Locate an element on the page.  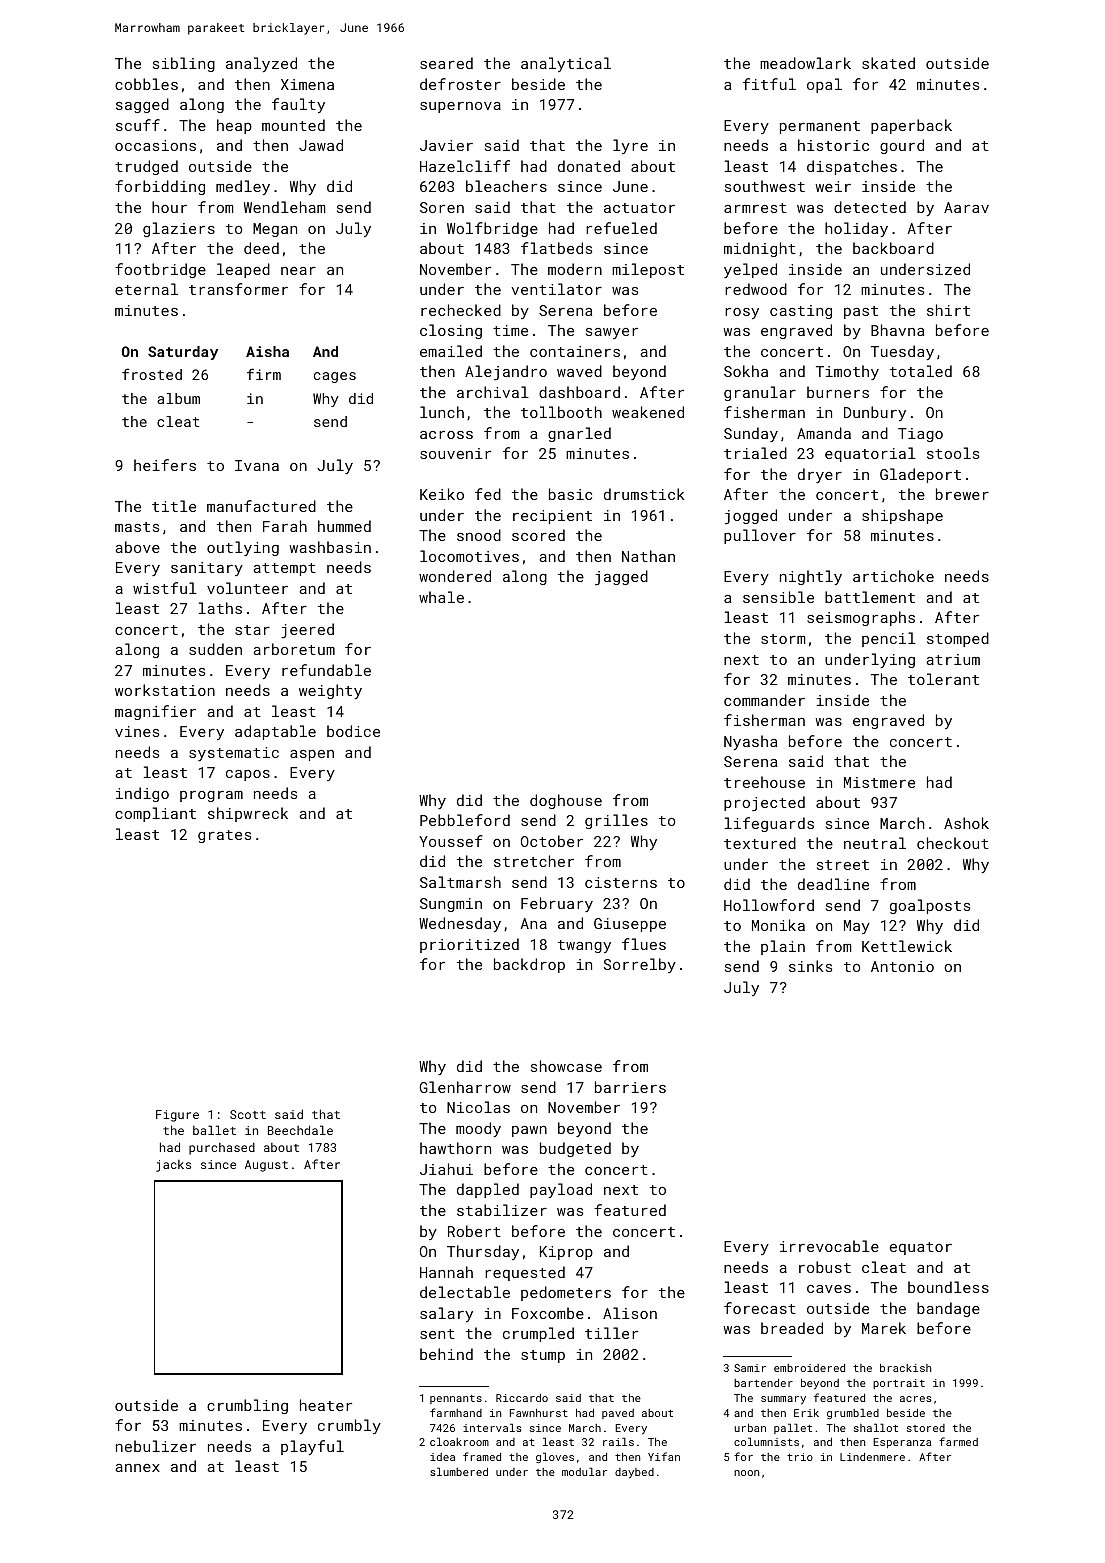
Sokha is located at coordinates (746, 371).
